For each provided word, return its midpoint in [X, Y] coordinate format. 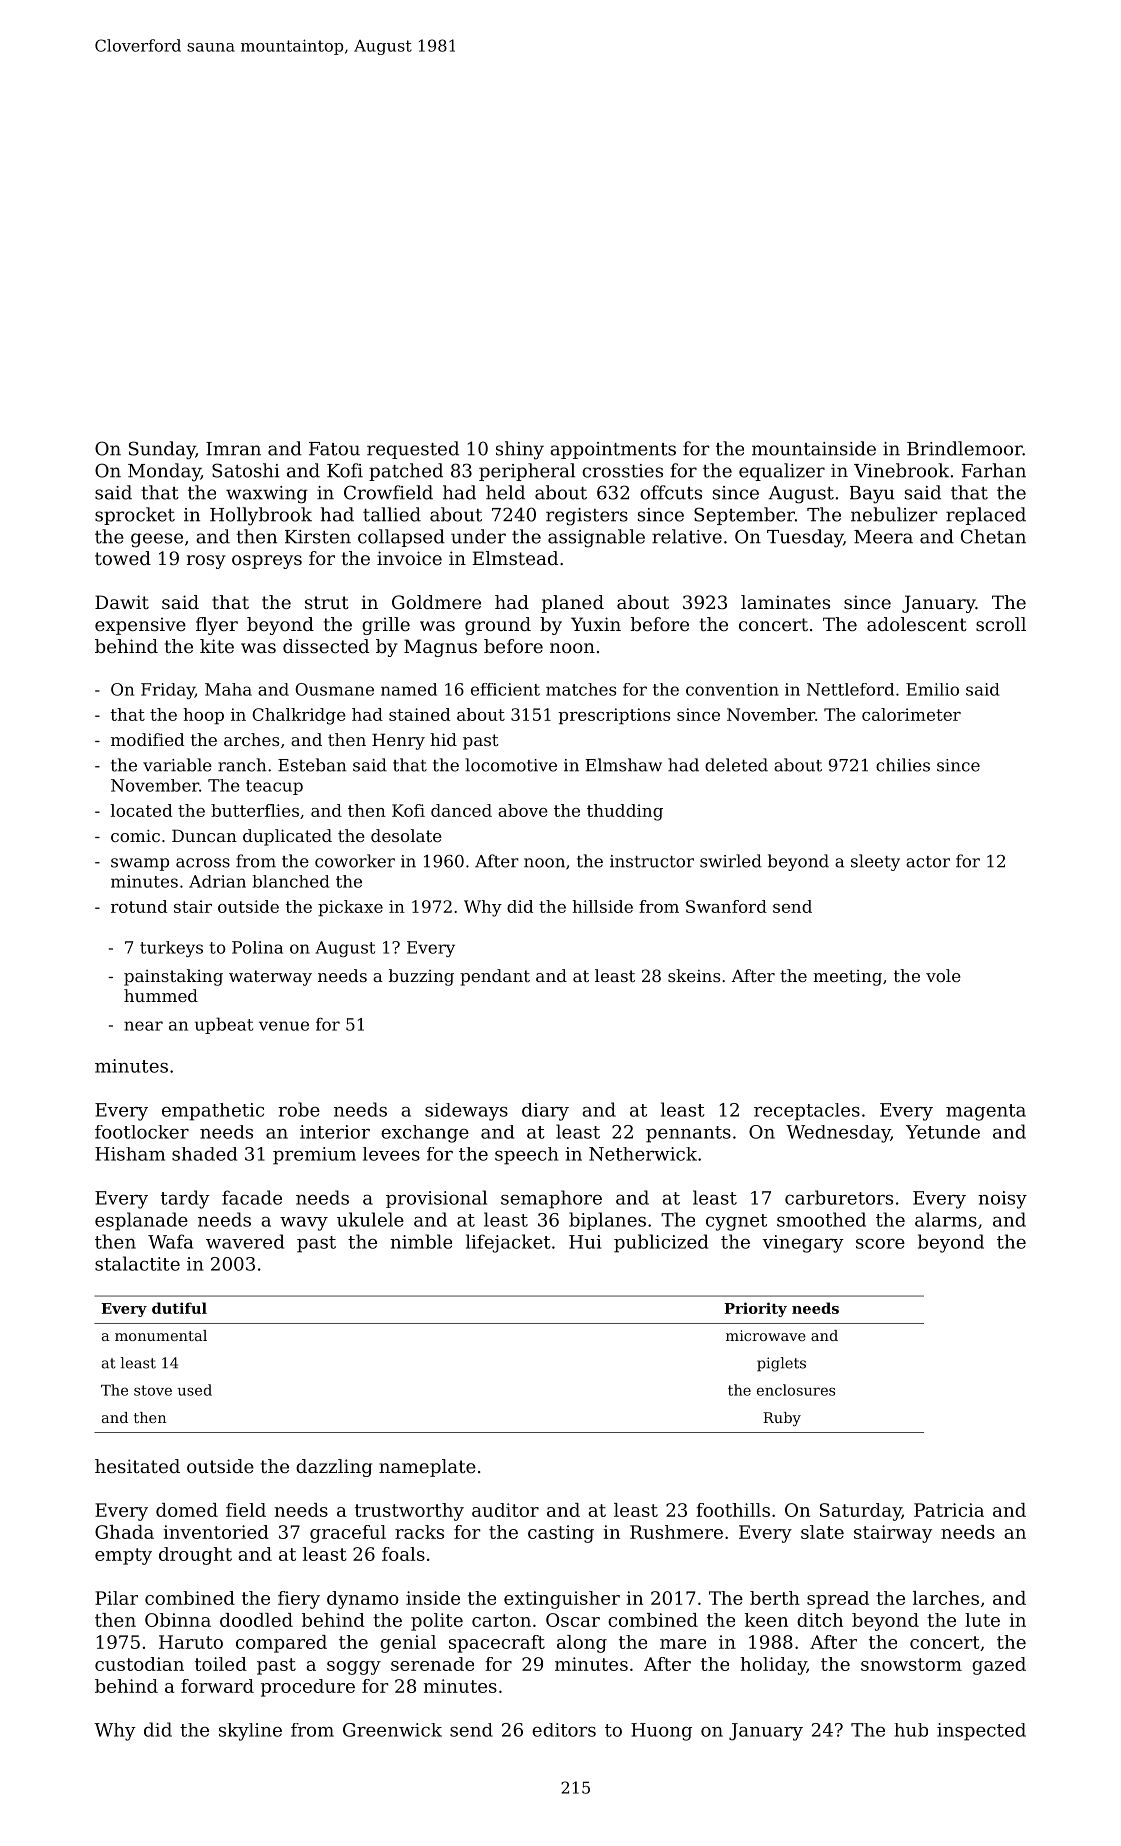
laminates [785, 602]
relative [687, 536]
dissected [326, 646]
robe [299, 1109]
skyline [250, 1732]
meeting [847, 978]
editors [564, 1730]
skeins [694, 975]
